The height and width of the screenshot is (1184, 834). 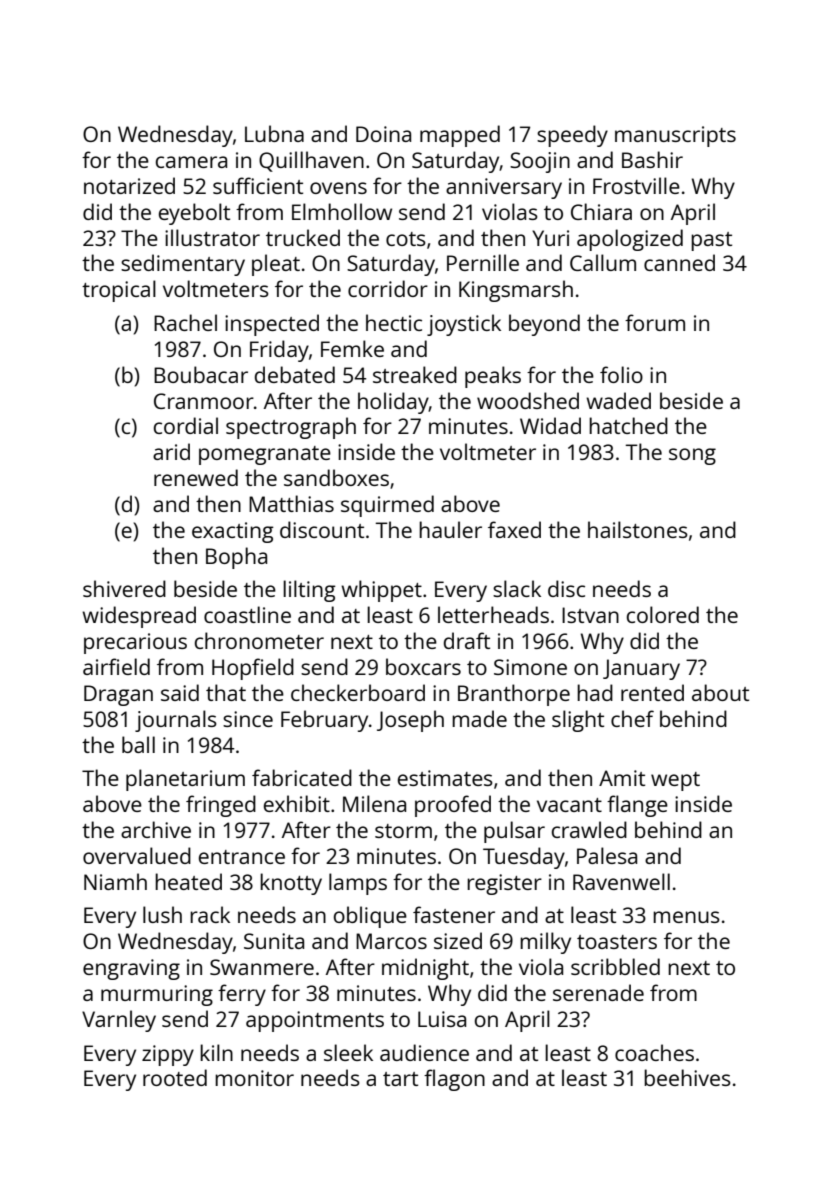 What do you see at coordinates (572, 136) in the screenshot?
I see `speedy` at bounding box center [572, 136].
